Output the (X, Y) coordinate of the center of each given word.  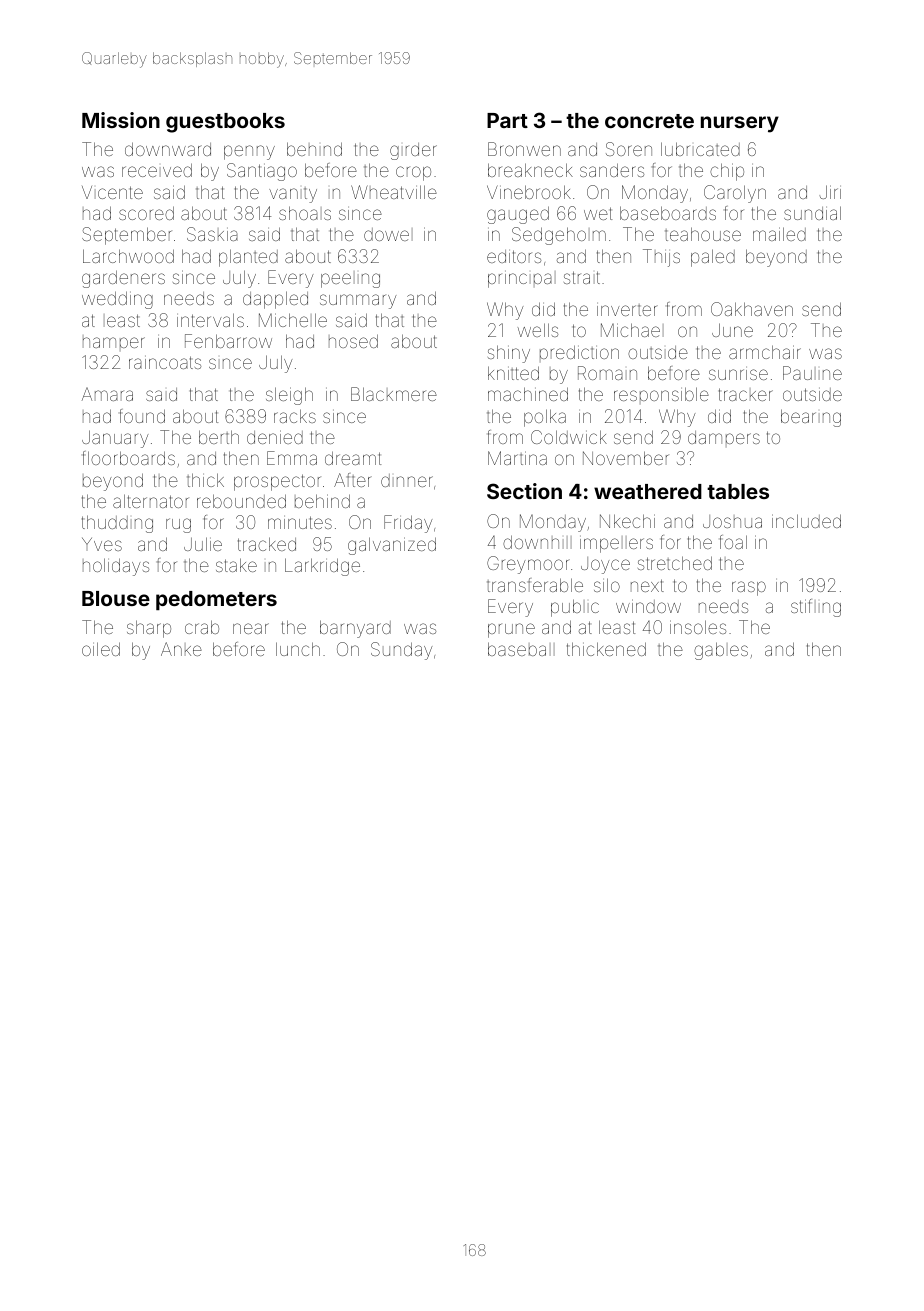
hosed (353, 341)
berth (219, 437)
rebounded (241, 501)
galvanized (392, 546)
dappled (275, 300)
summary (358, 301)
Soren (629, 149)
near (251, 628)
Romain (607, 373)
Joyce (605, 565)
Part (507, 120)
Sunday (401, 651)
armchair (765, 352)
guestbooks (225, 123)
